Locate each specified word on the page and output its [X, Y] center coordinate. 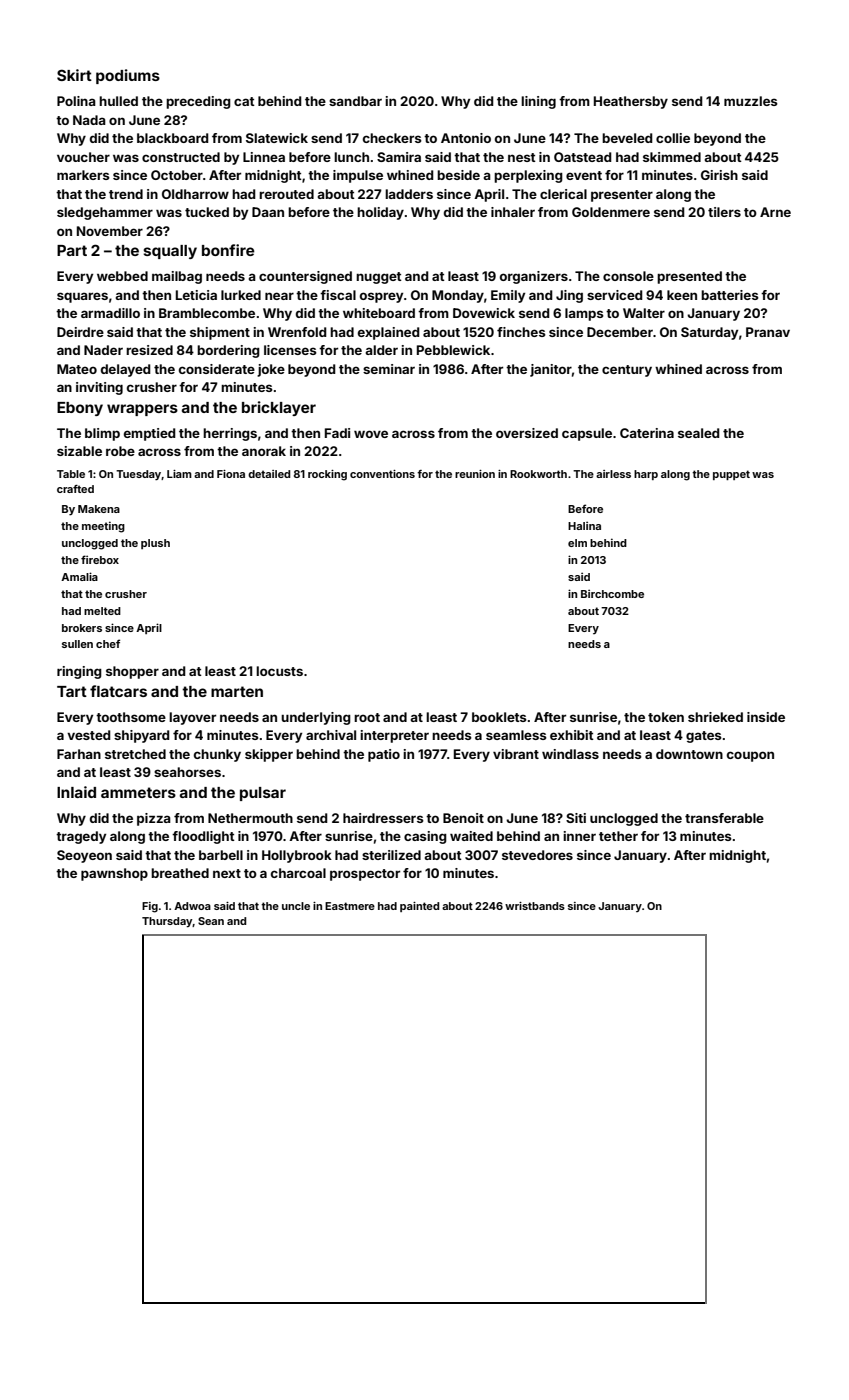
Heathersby [631, 102]
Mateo [77, 369]
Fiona [231, 474]
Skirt [74, 75]
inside [766, 717]
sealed [699, 433]
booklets [499, 717]
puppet [731, 475]
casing [425, 837]
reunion [475, 474]
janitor [551, 370]
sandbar [355, 101]
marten [237, 691]
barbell [221, 855]
